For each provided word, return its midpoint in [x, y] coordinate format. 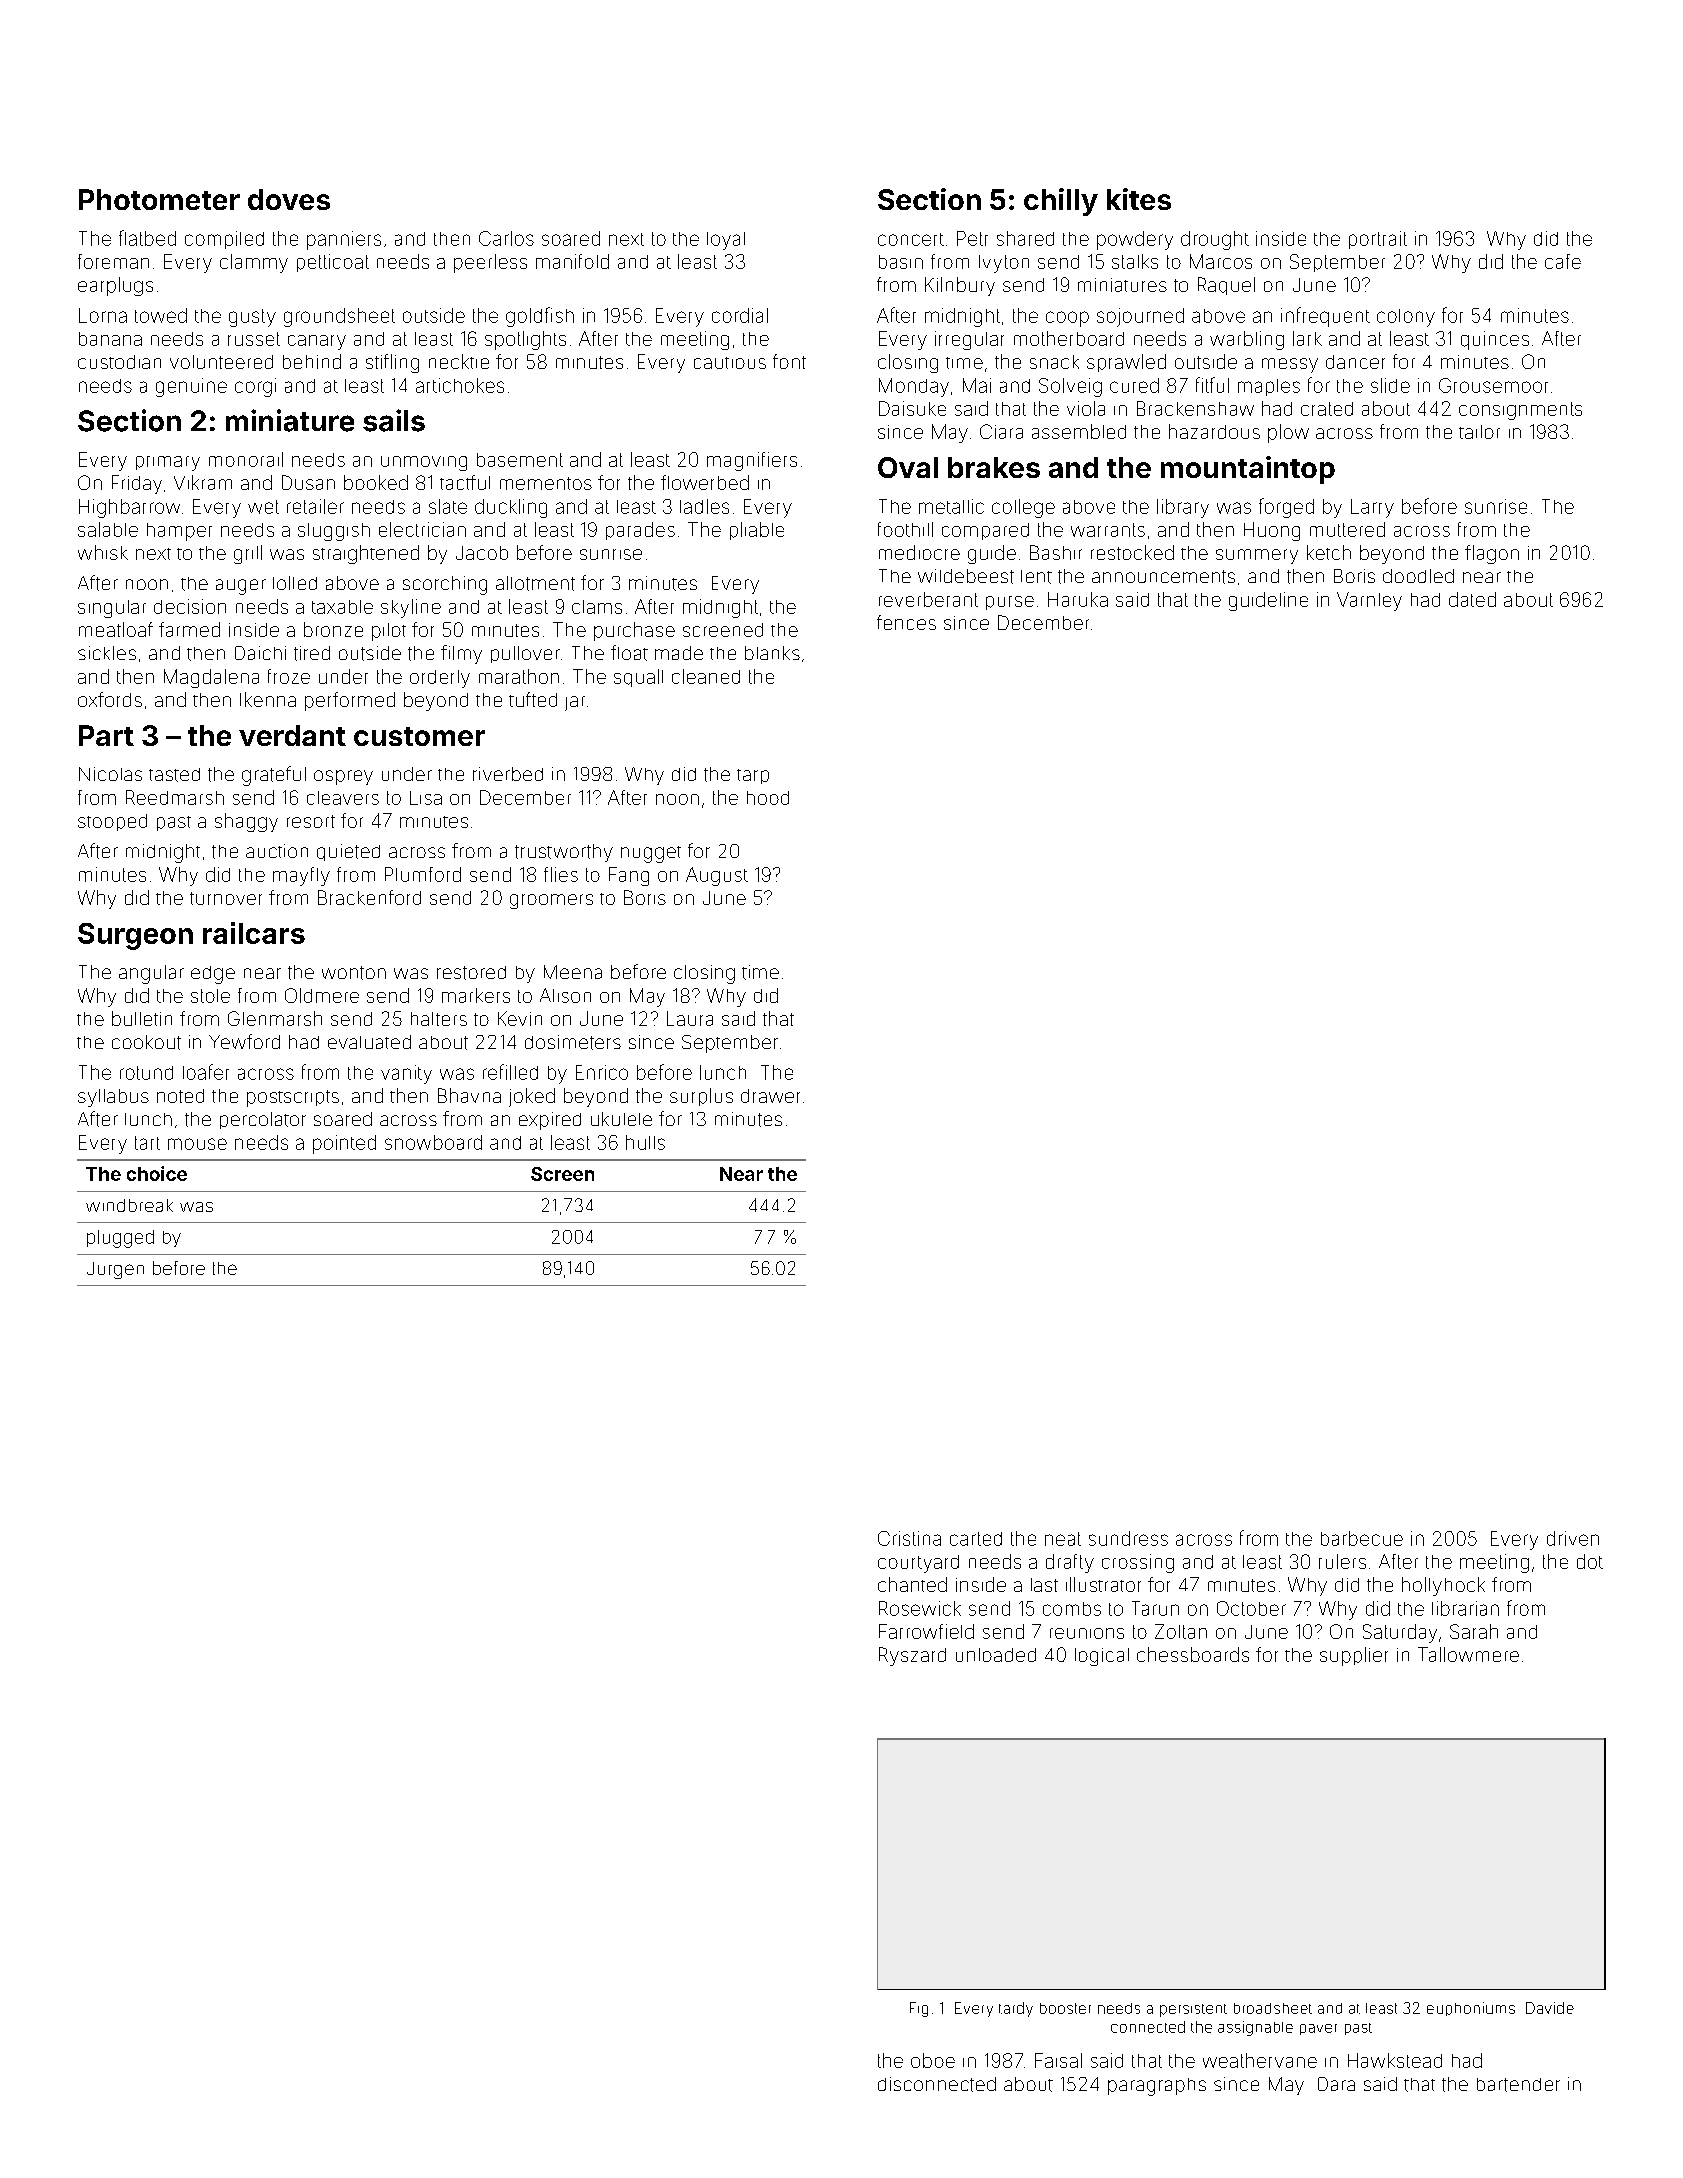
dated [1472, 599]
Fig [919, 2009]
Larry [1372, 508]
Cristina [909, 1538]
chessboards [1193, 1654]
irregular [969, 340]
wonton [354, 973]
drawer [770, 1096]
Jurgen [115, 1270]
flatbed [147, 238]
